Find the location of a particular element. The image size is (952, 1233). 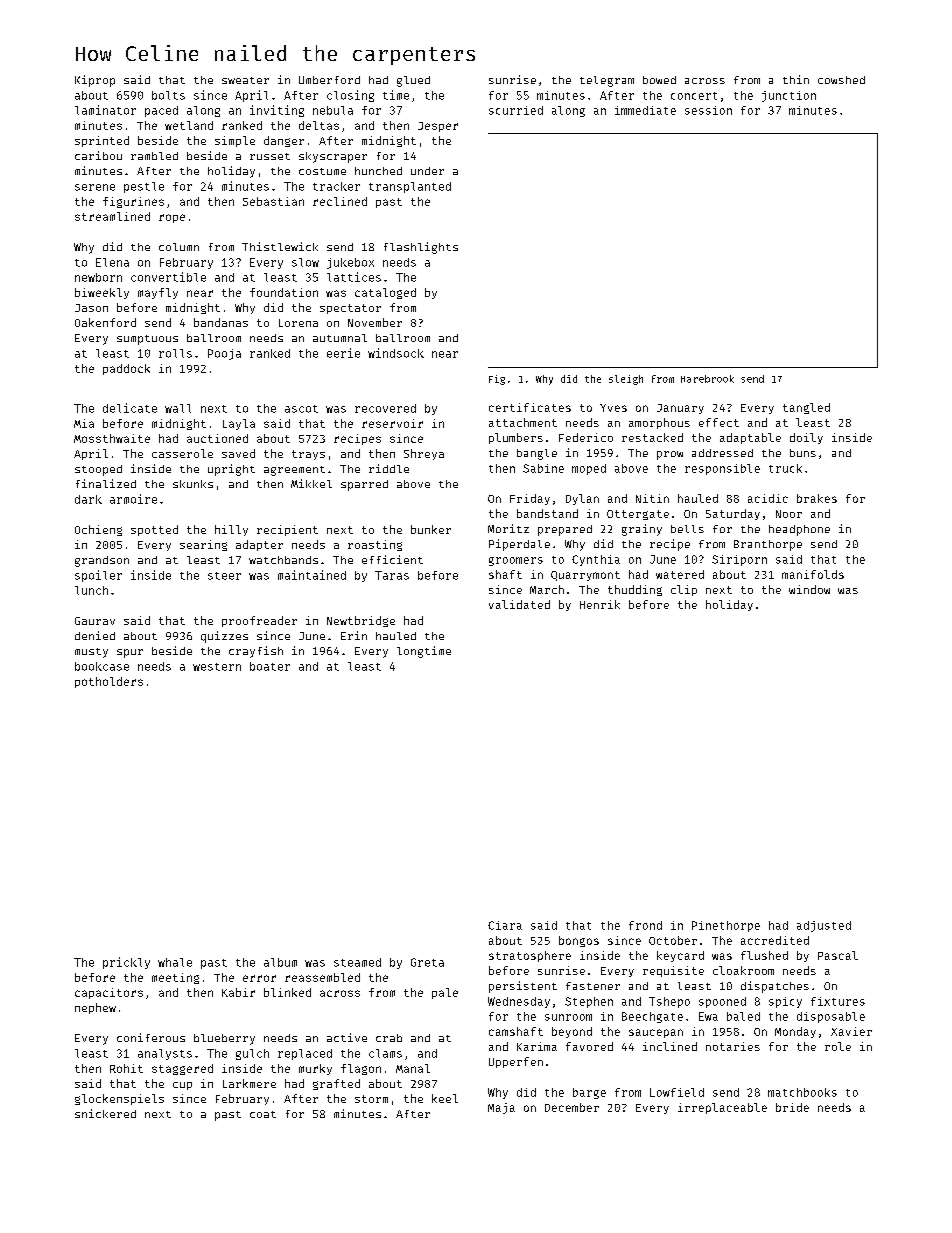

caribou is located at coordinates (98, 155).
